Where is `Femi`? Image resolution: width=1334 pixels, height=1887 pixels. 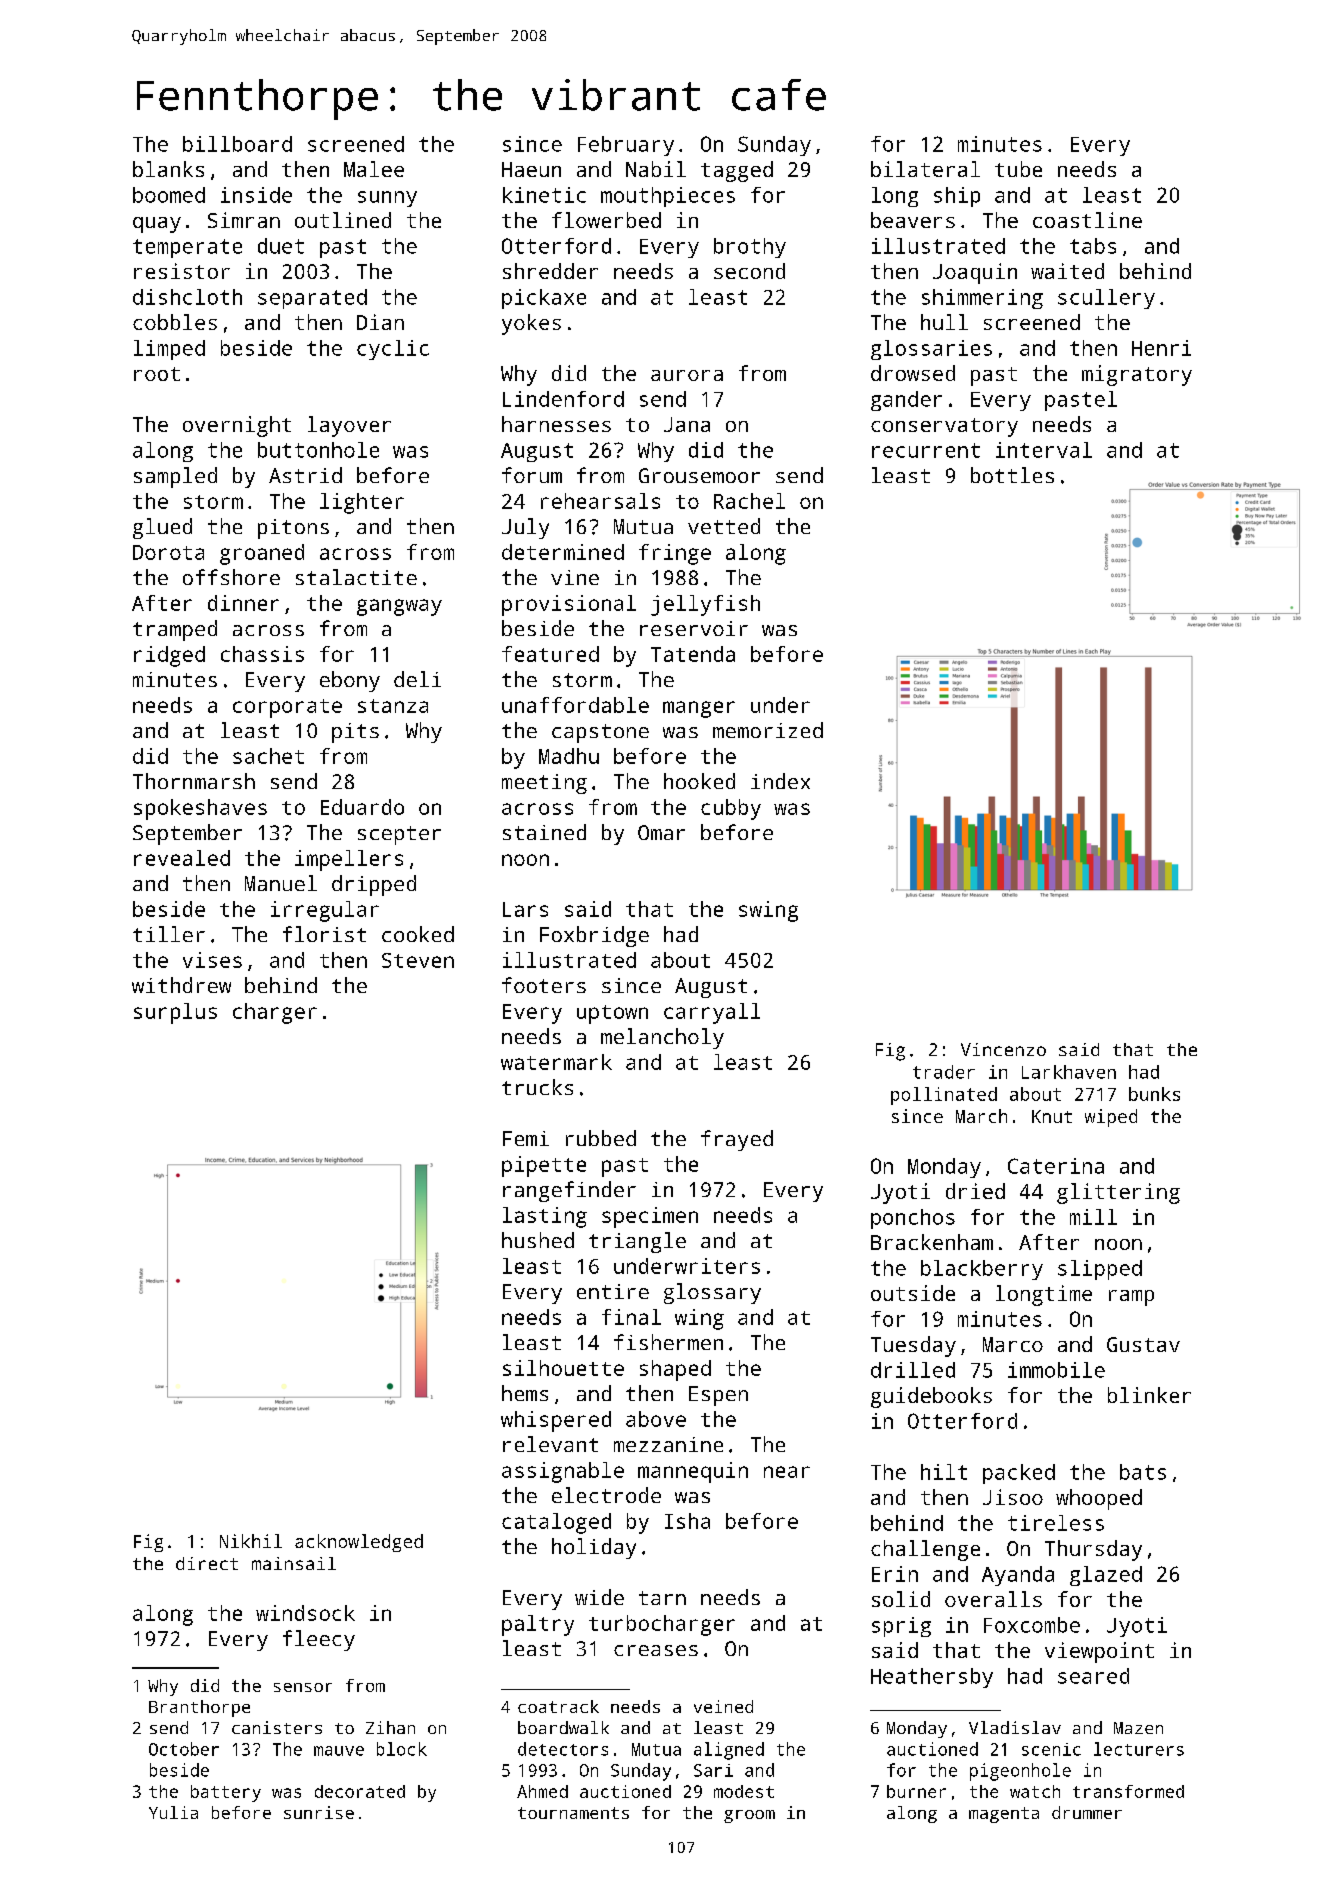 Femi is located at coordinates (526, 1138).
